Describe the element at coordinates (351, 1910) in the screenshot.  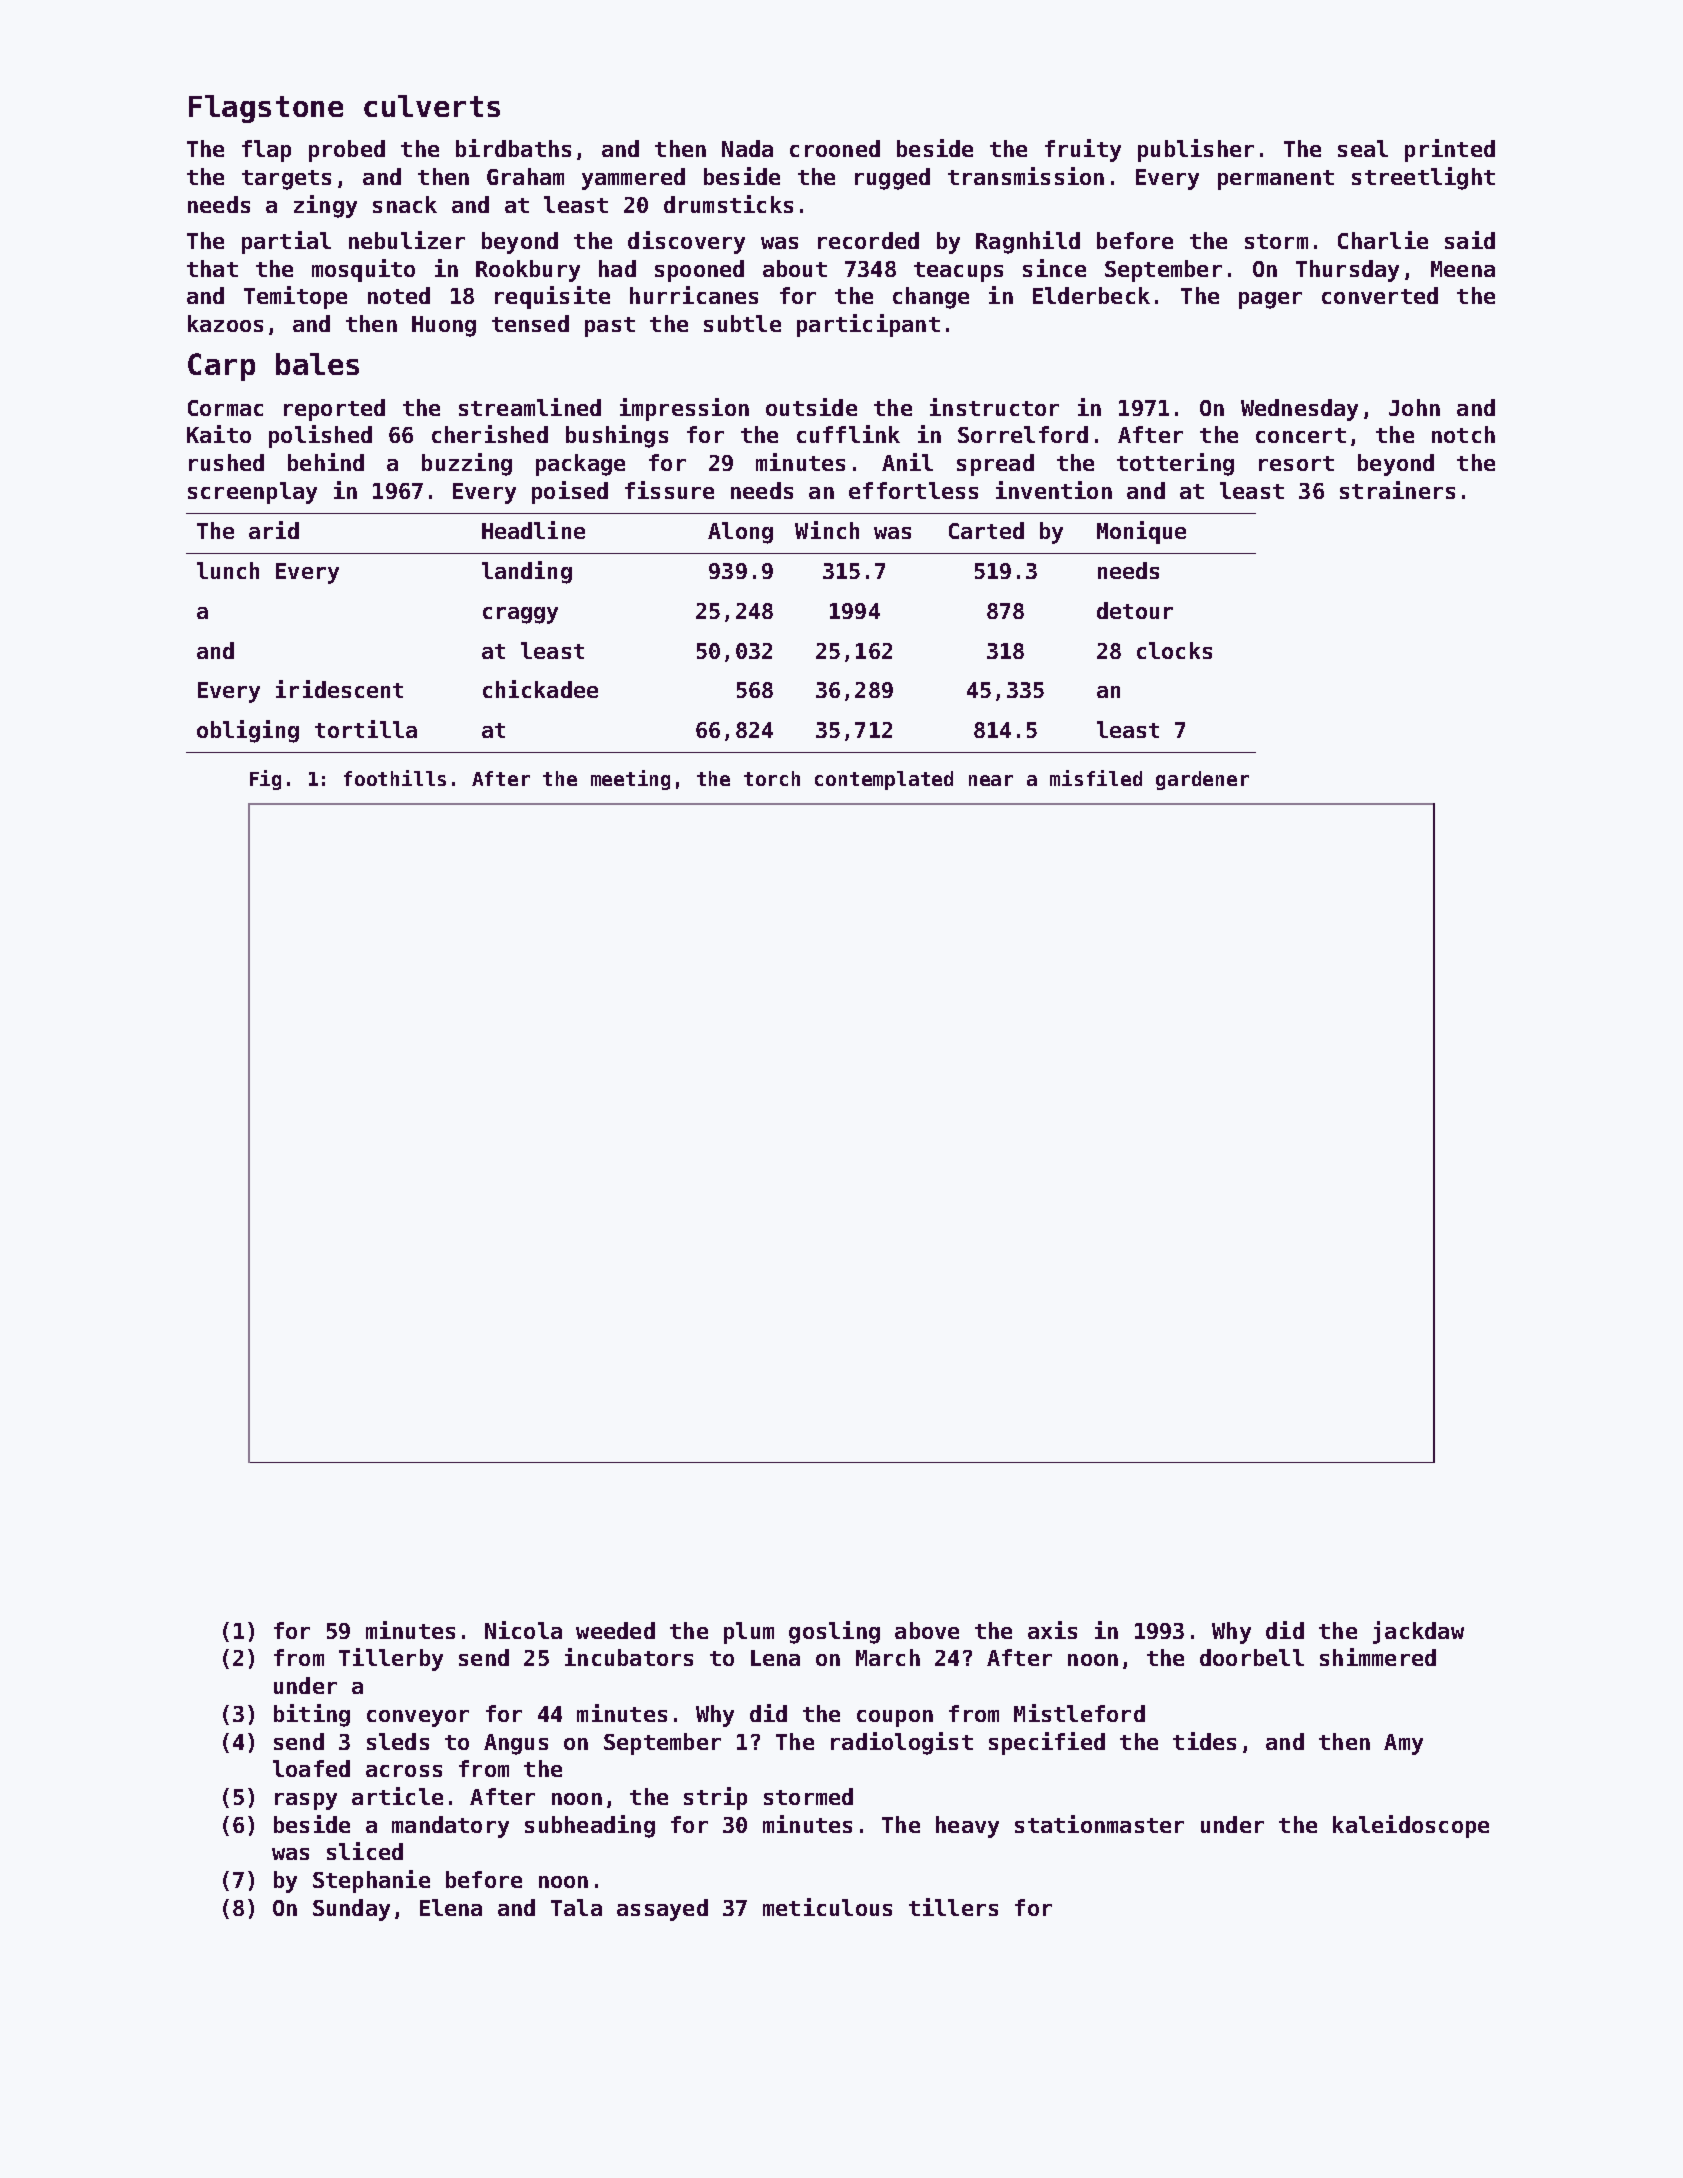
I see `Sunday` at that location.
